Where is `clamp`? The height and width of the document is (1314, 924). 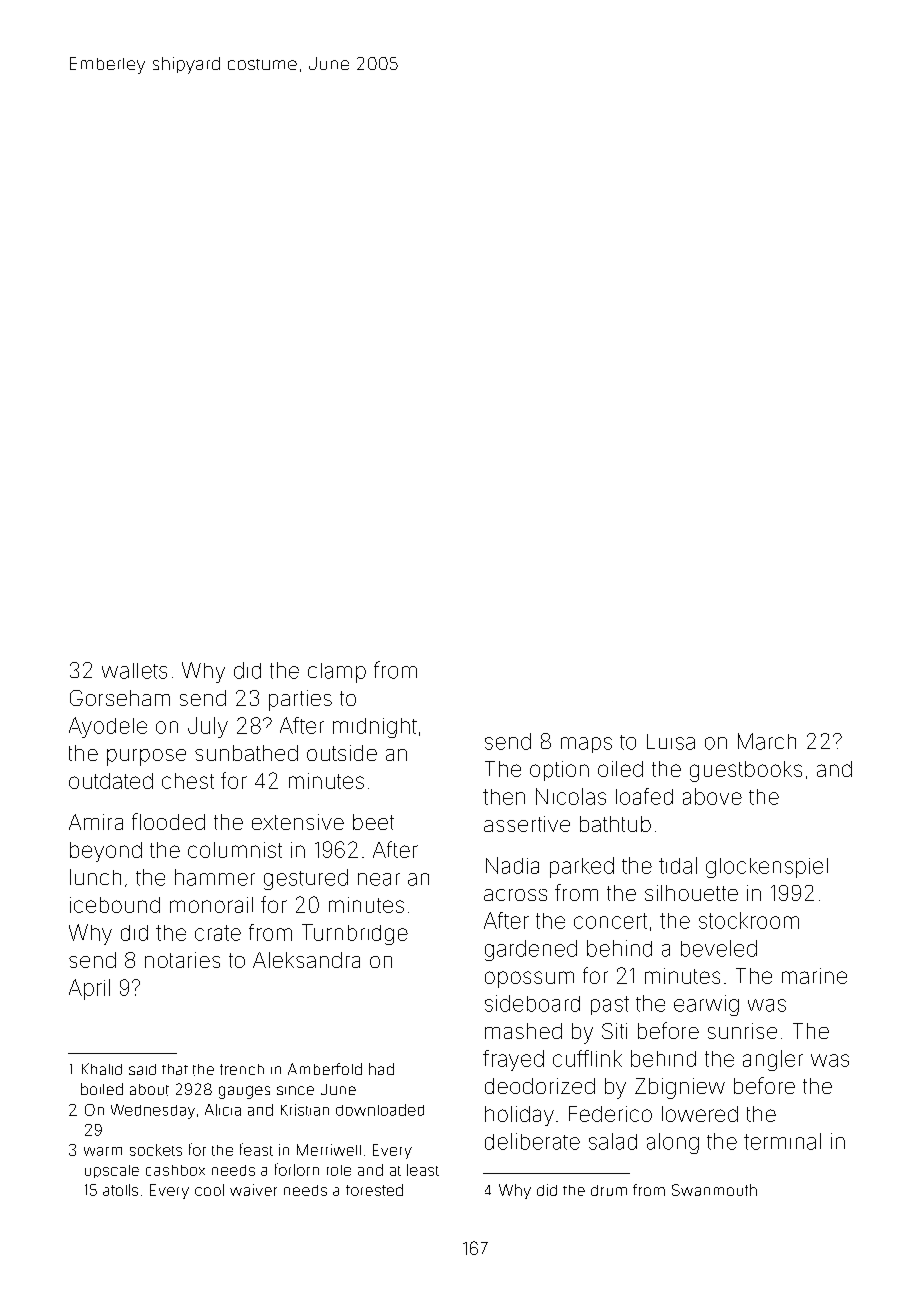
clamp is located at coordinates (337, 673).
